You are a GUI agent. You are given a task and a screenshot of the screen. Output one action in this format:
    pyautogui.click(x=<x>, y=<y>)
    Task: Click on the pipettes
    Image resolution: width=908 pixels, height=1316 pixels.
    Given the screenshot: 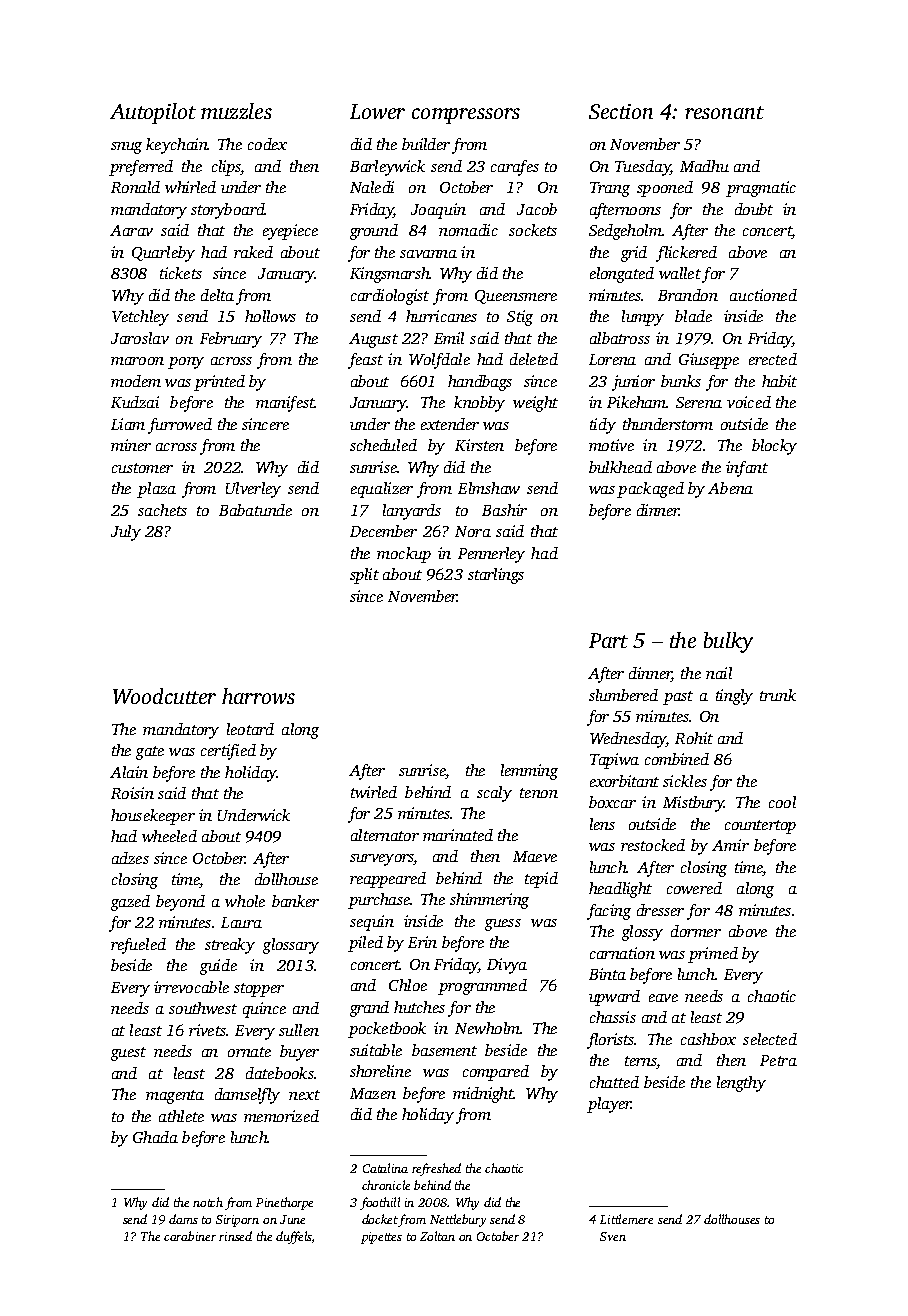 What is the action you would take?
    pyautogui.click(x=381, y=1238)
